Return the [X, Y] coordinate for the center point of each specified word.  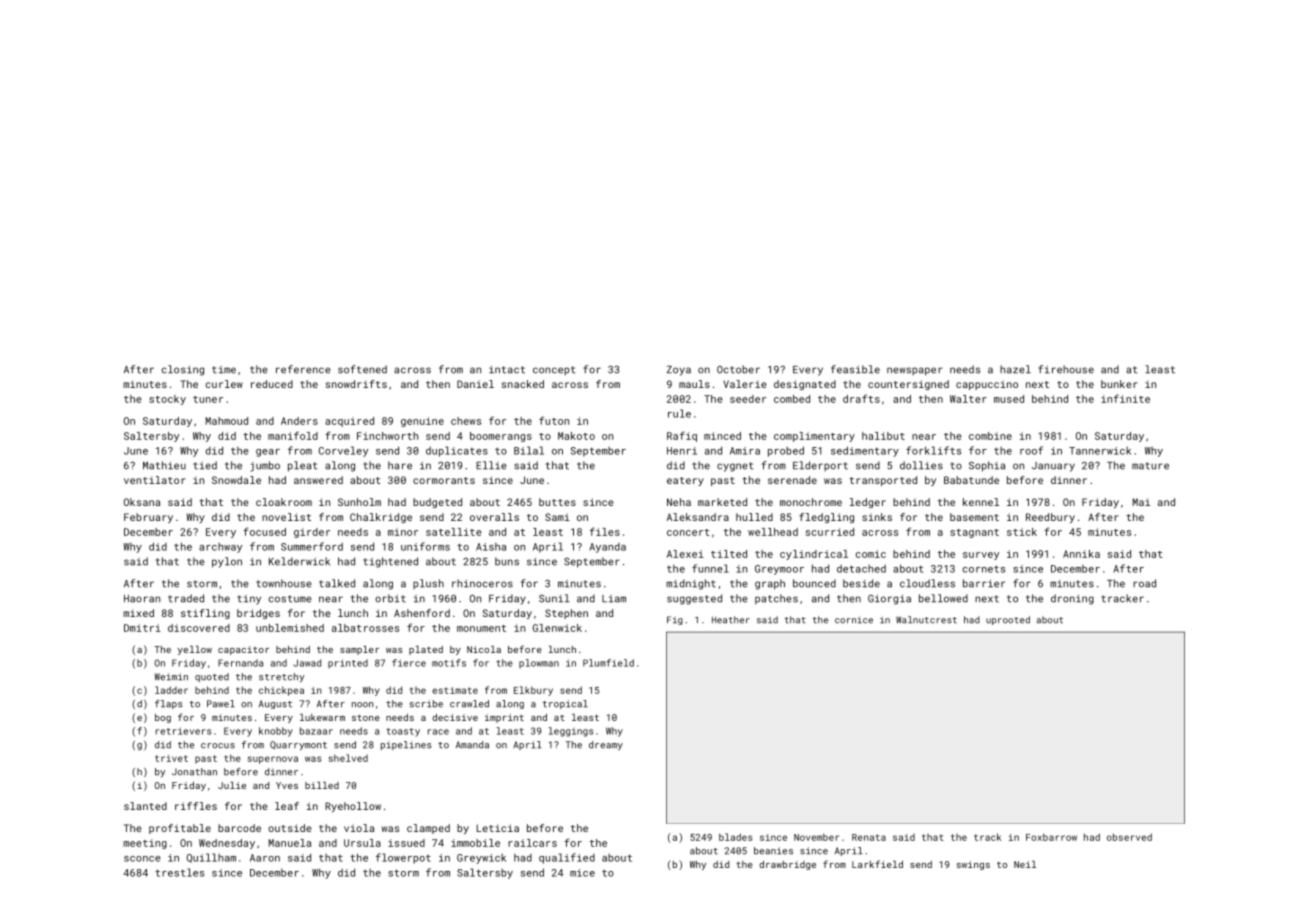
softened [362, 369]
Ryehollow [353, 807]
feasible [855, 369]
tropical [565, 704]
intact [507, 370]
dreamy [606, 746]
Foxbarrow [1051, 837]
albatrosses [365, 628]
